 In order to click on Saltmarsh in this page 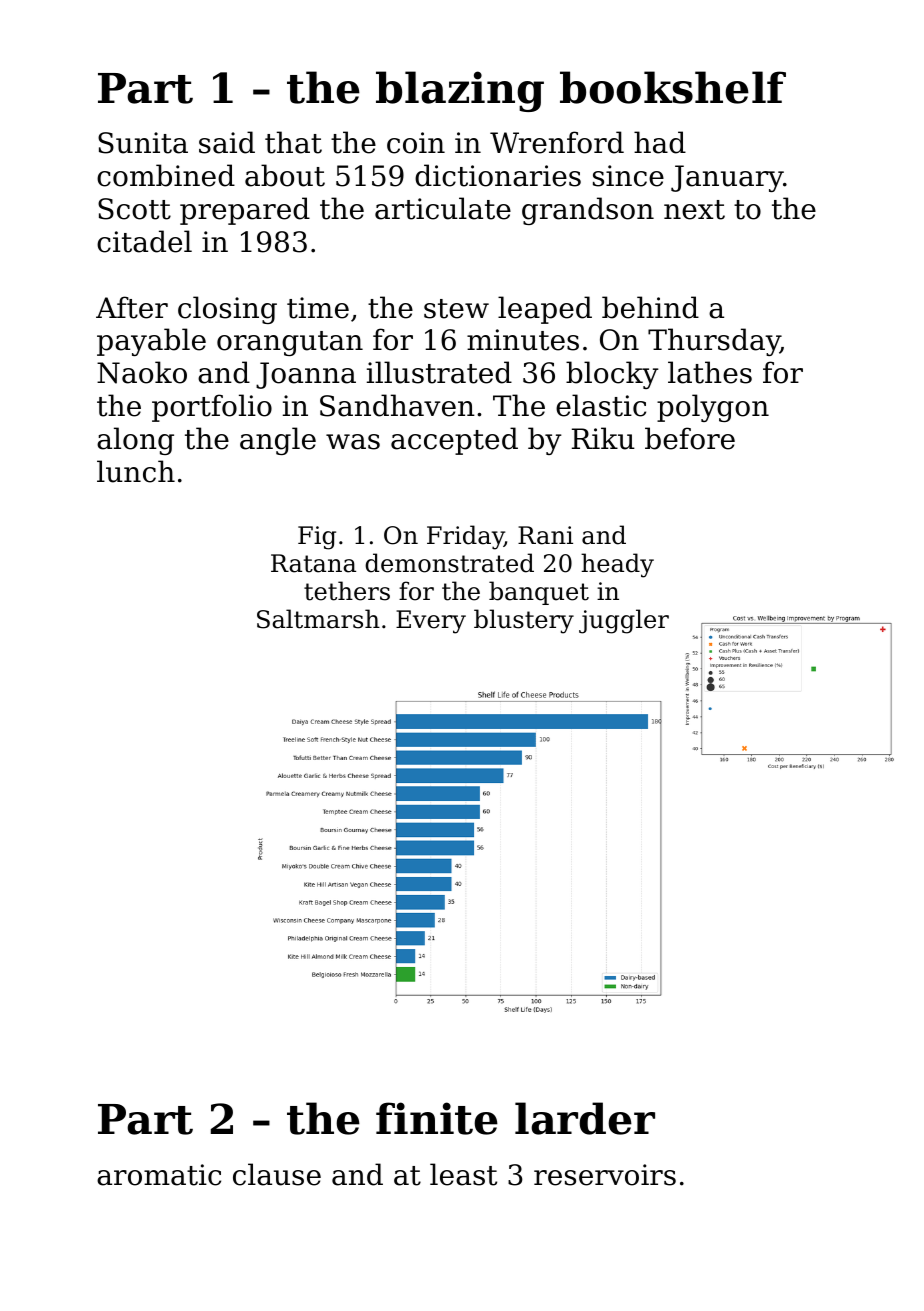, I will do `click(318, 619)`.
